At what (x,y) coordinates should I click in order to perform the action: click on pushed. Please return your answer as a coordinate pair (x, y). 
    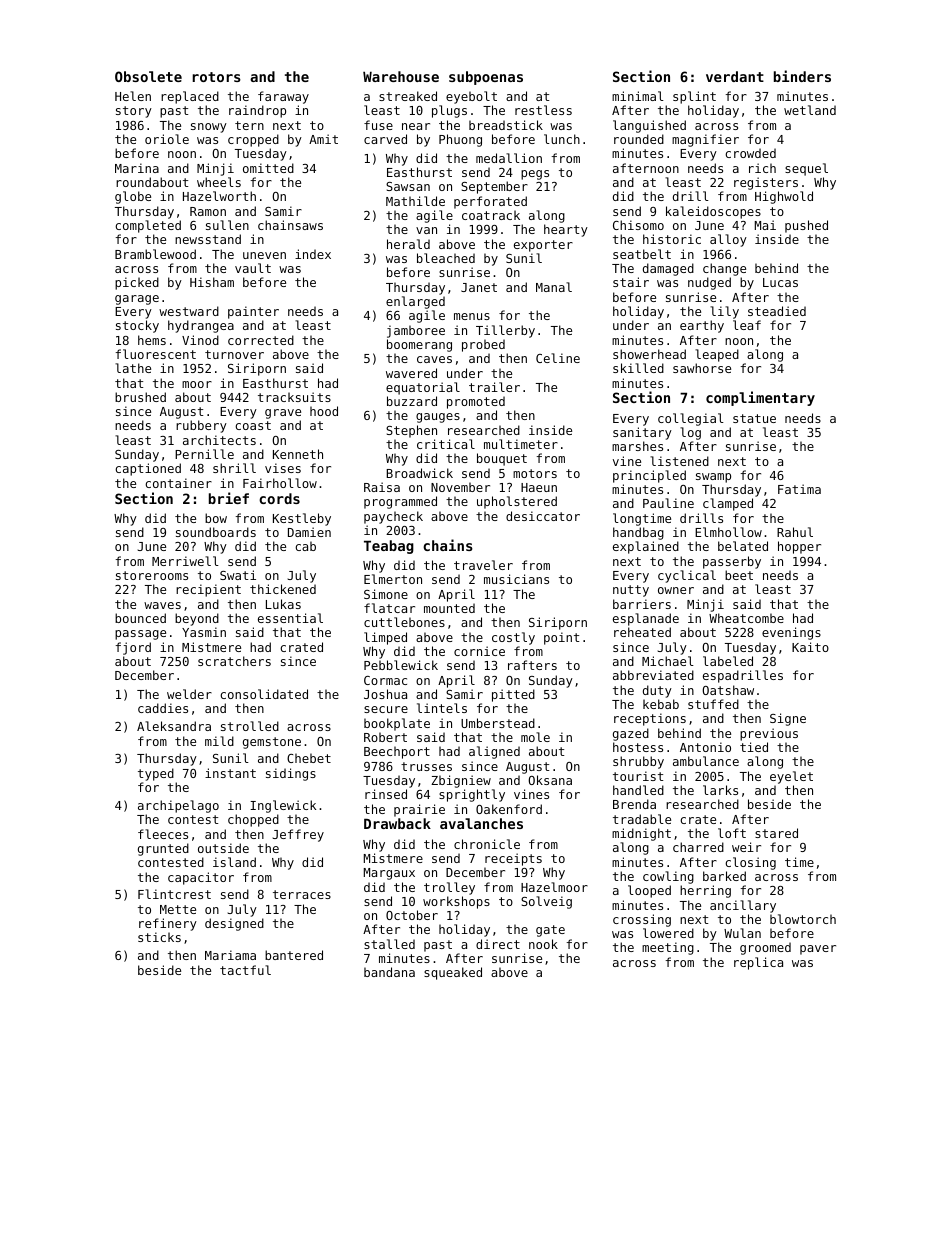
    Looking at the image, I should click on (806, 226).
